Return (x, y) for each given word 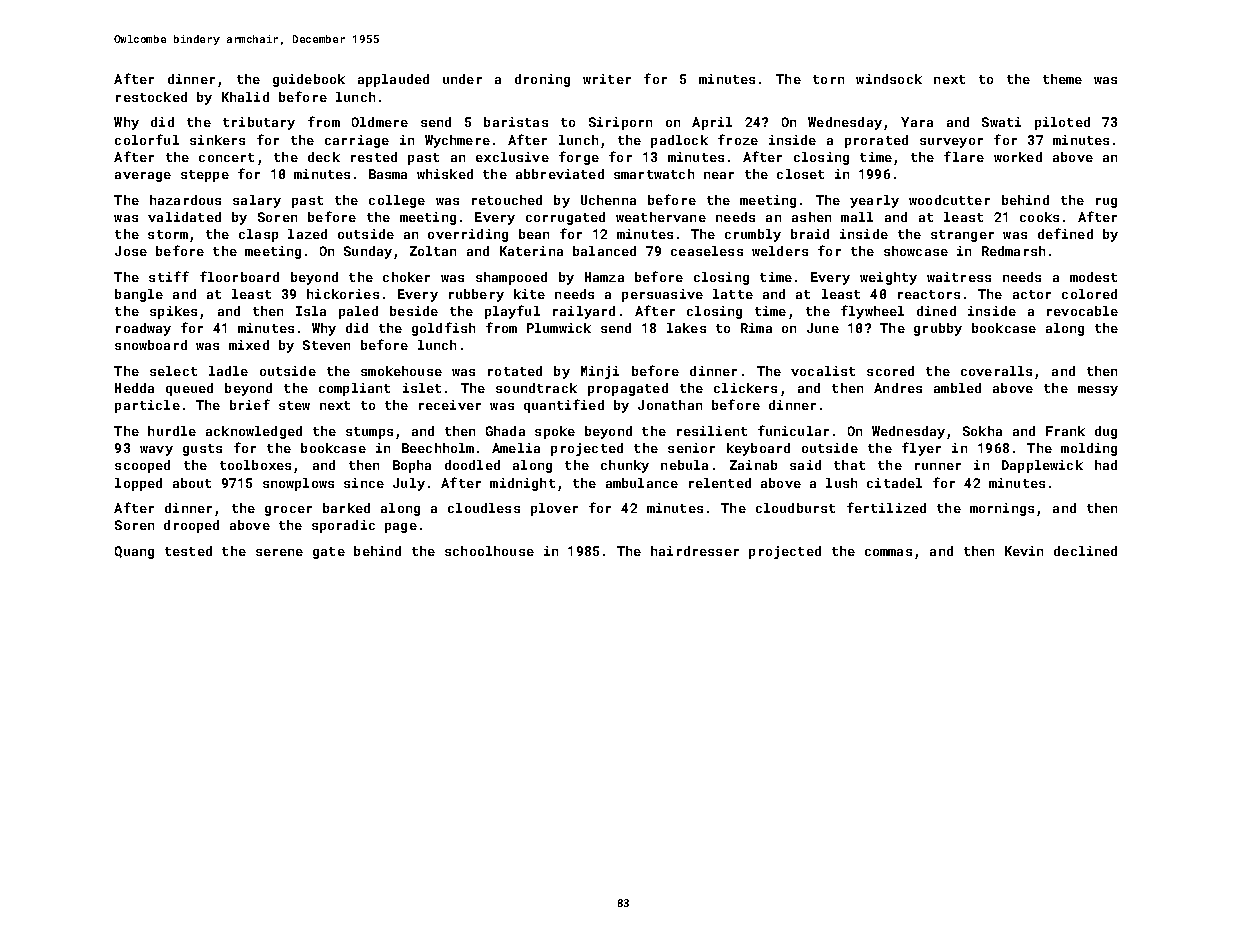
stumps (369, 433)
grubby (938, 329)
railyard (584, 312)
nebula (684, 465)
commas (888, 552)
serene (279, 552)
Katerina (531, 251)
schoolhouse (489, 551)
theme (1062, 79)
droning (542, 80)
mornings (1002, 509)
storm (168, 234)
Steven (326, 345)
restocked (151, 97)
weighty (888, 278)
